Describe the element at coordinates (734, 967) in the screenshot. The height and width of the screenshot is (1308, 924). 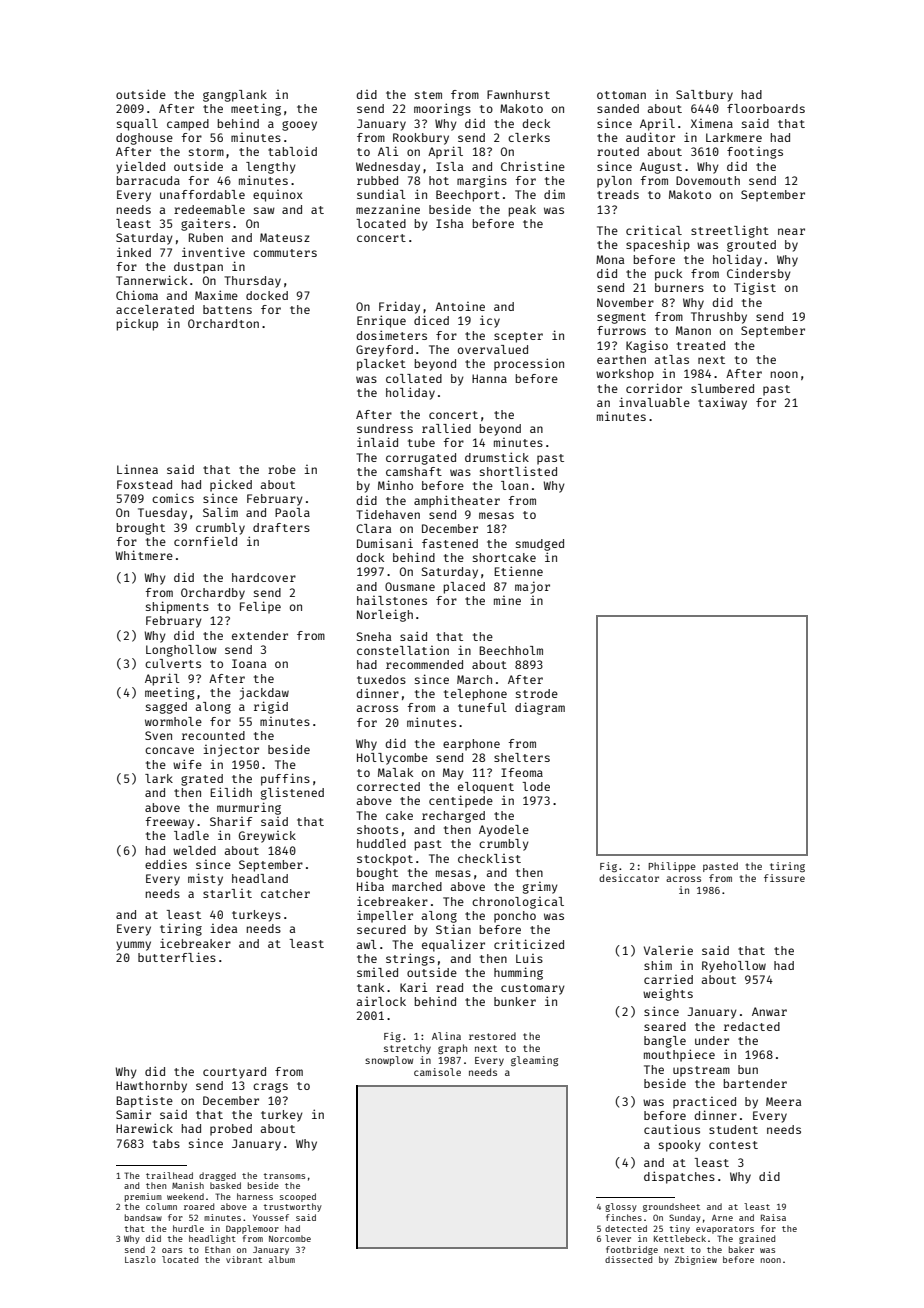
I see `Ryehollow` at that location.
